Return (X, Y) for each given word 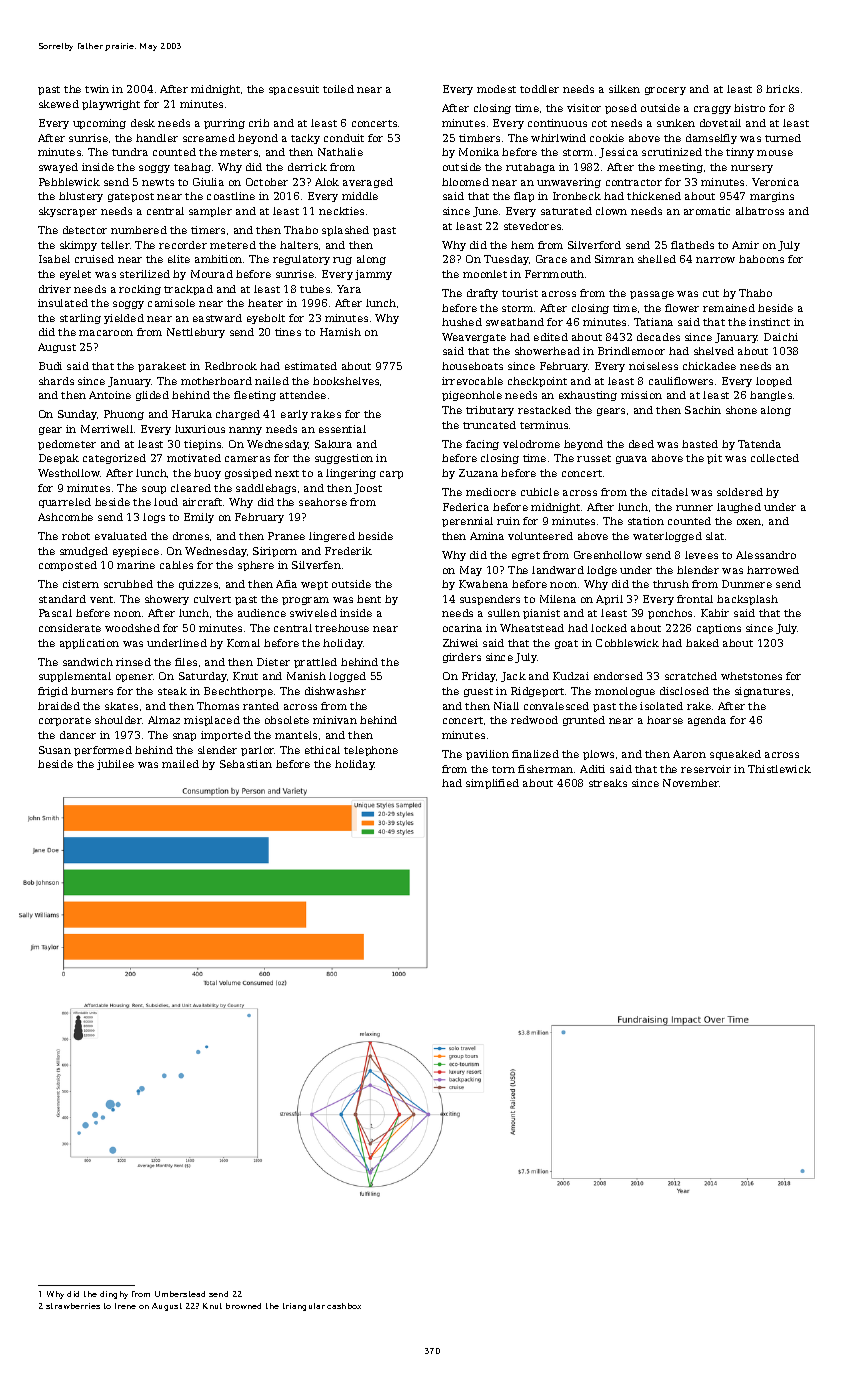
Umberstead (180, 1294)
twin (97, 89)
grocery (665, 91)
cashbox (344, 1306)
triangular (304, 1307)
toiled (338, 89)
